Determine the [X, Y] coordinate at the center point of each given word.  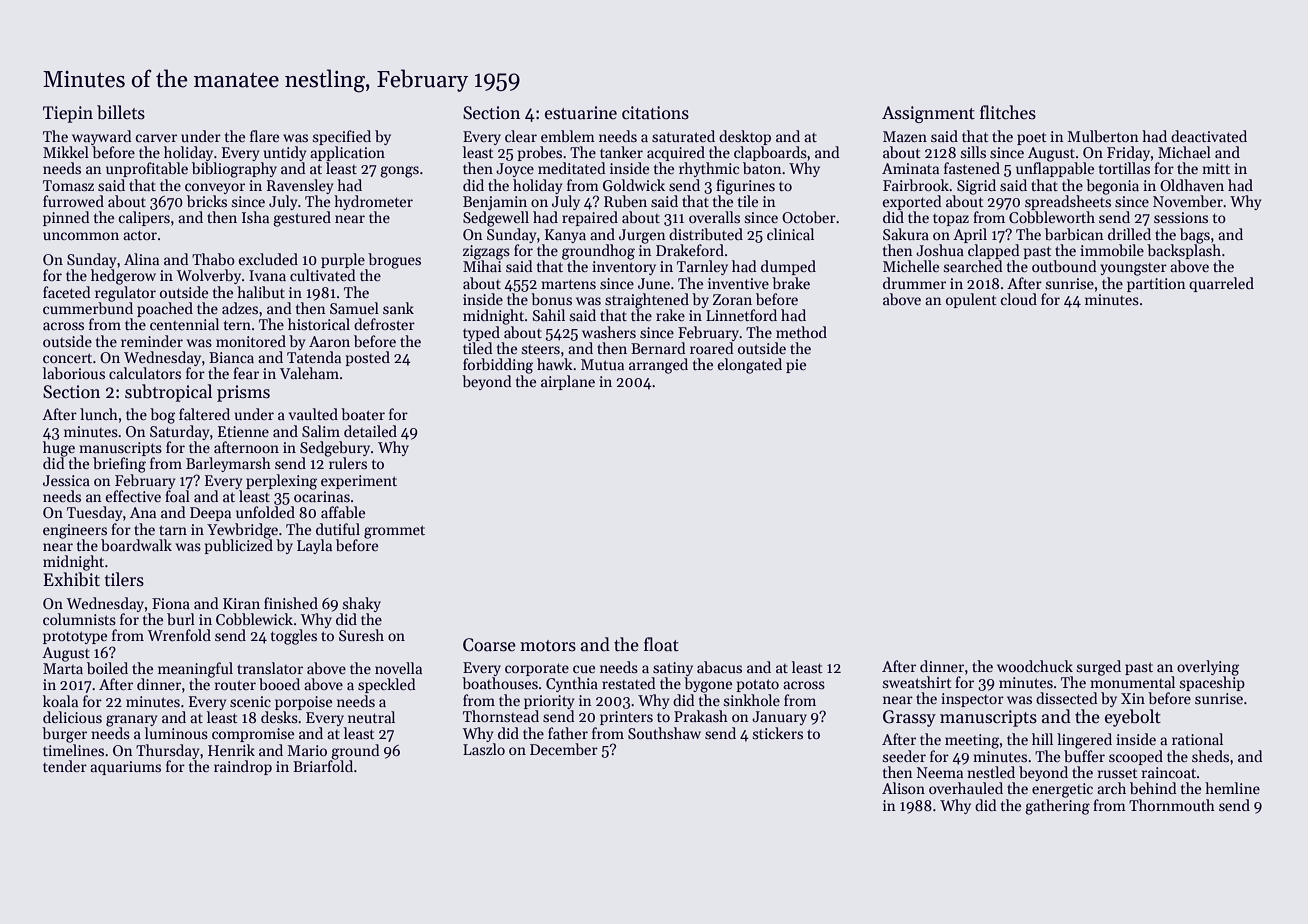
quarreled [1221, 284]
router [235, 685]
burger [64, 735]
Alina [141, 259]
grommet [394, 532]
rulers [348, 463]
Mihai [482, 266]
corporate [537, 669]
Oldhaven [1192, 185]
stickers [778, 733]
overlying [1208, 668]
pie [796, 366]
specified [342, 137]
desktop [745, 137]
